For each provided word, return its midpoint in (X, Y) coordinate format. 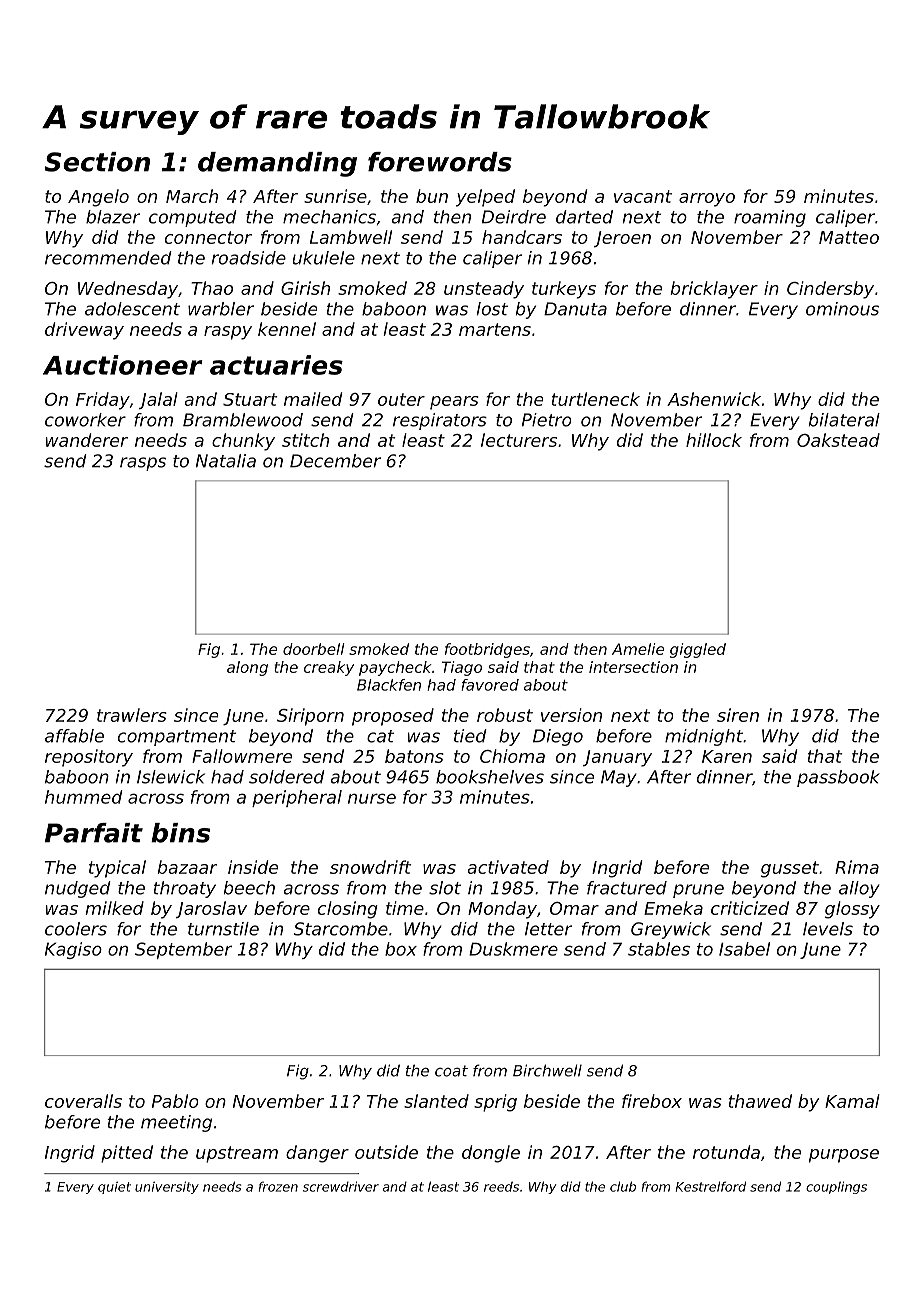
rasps (143, 464)
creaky (329, 668)
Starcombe (341, 929)
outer (401, 399)
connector (208, 237)
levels (828, 929)
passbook (838, 778)
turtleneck (596, 399)
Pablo (175, 1101)
